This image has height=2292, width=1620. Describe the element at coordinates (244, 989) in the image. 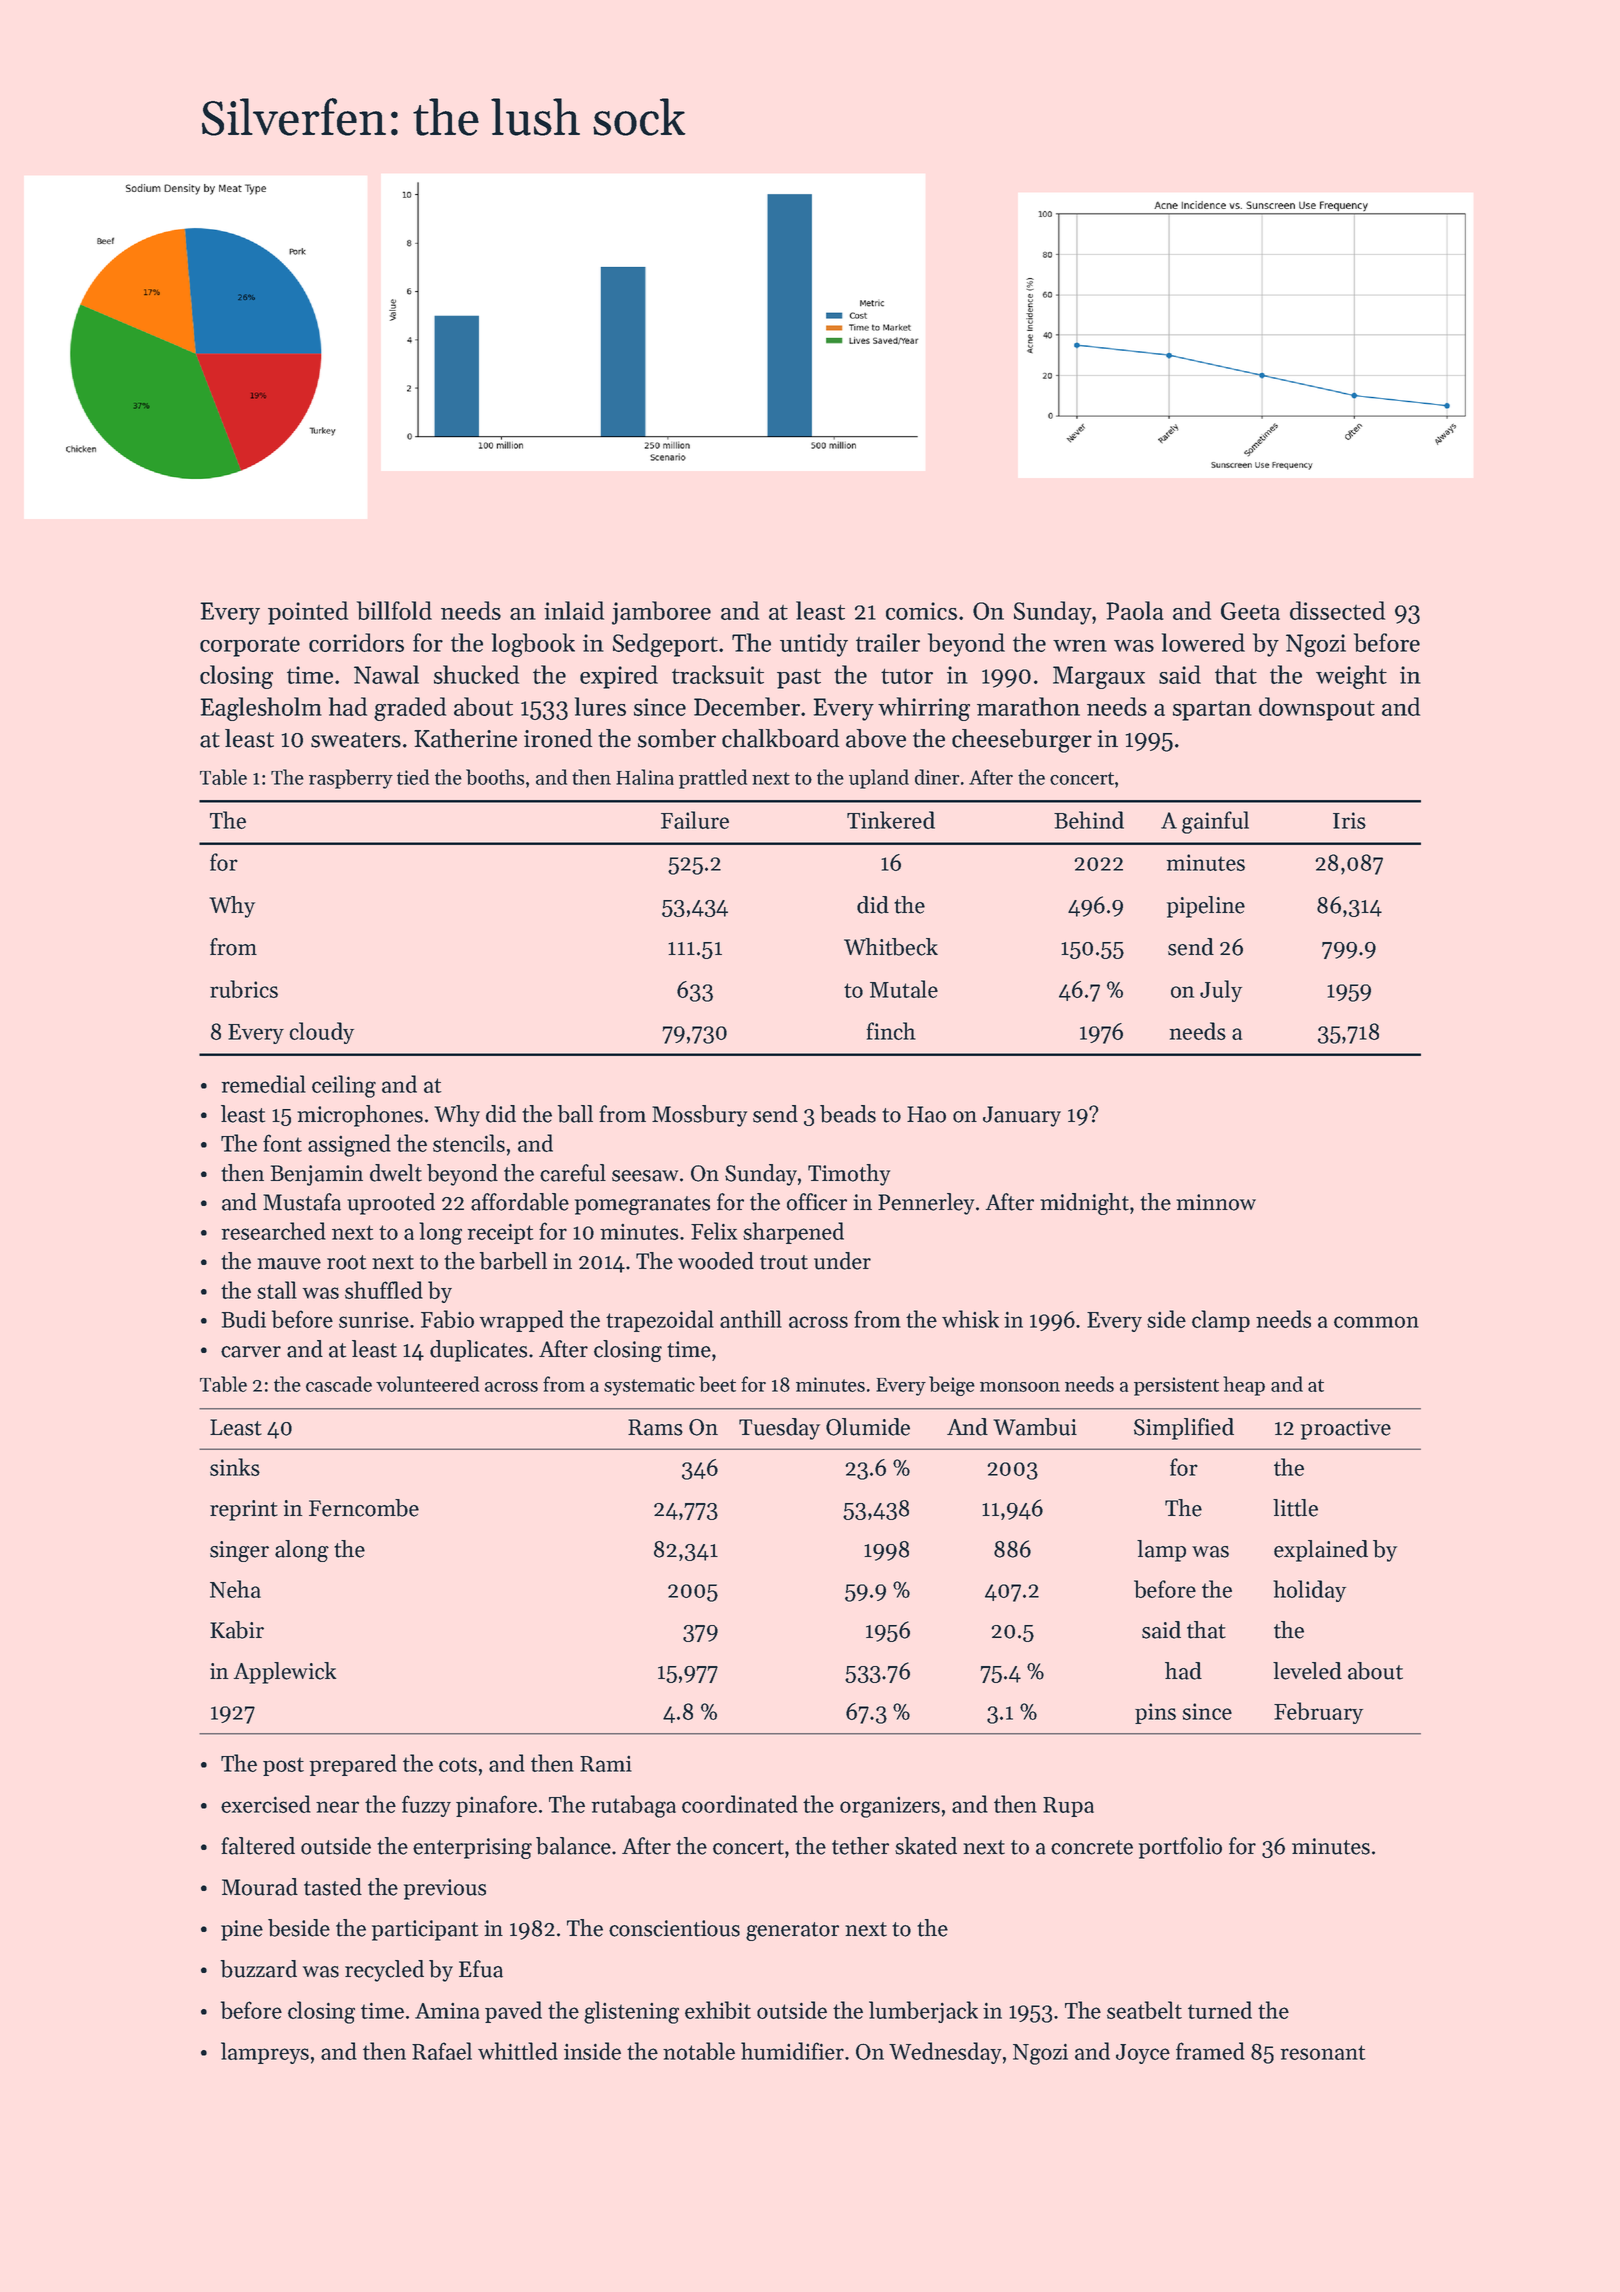

I see `rubrics` at that location.
